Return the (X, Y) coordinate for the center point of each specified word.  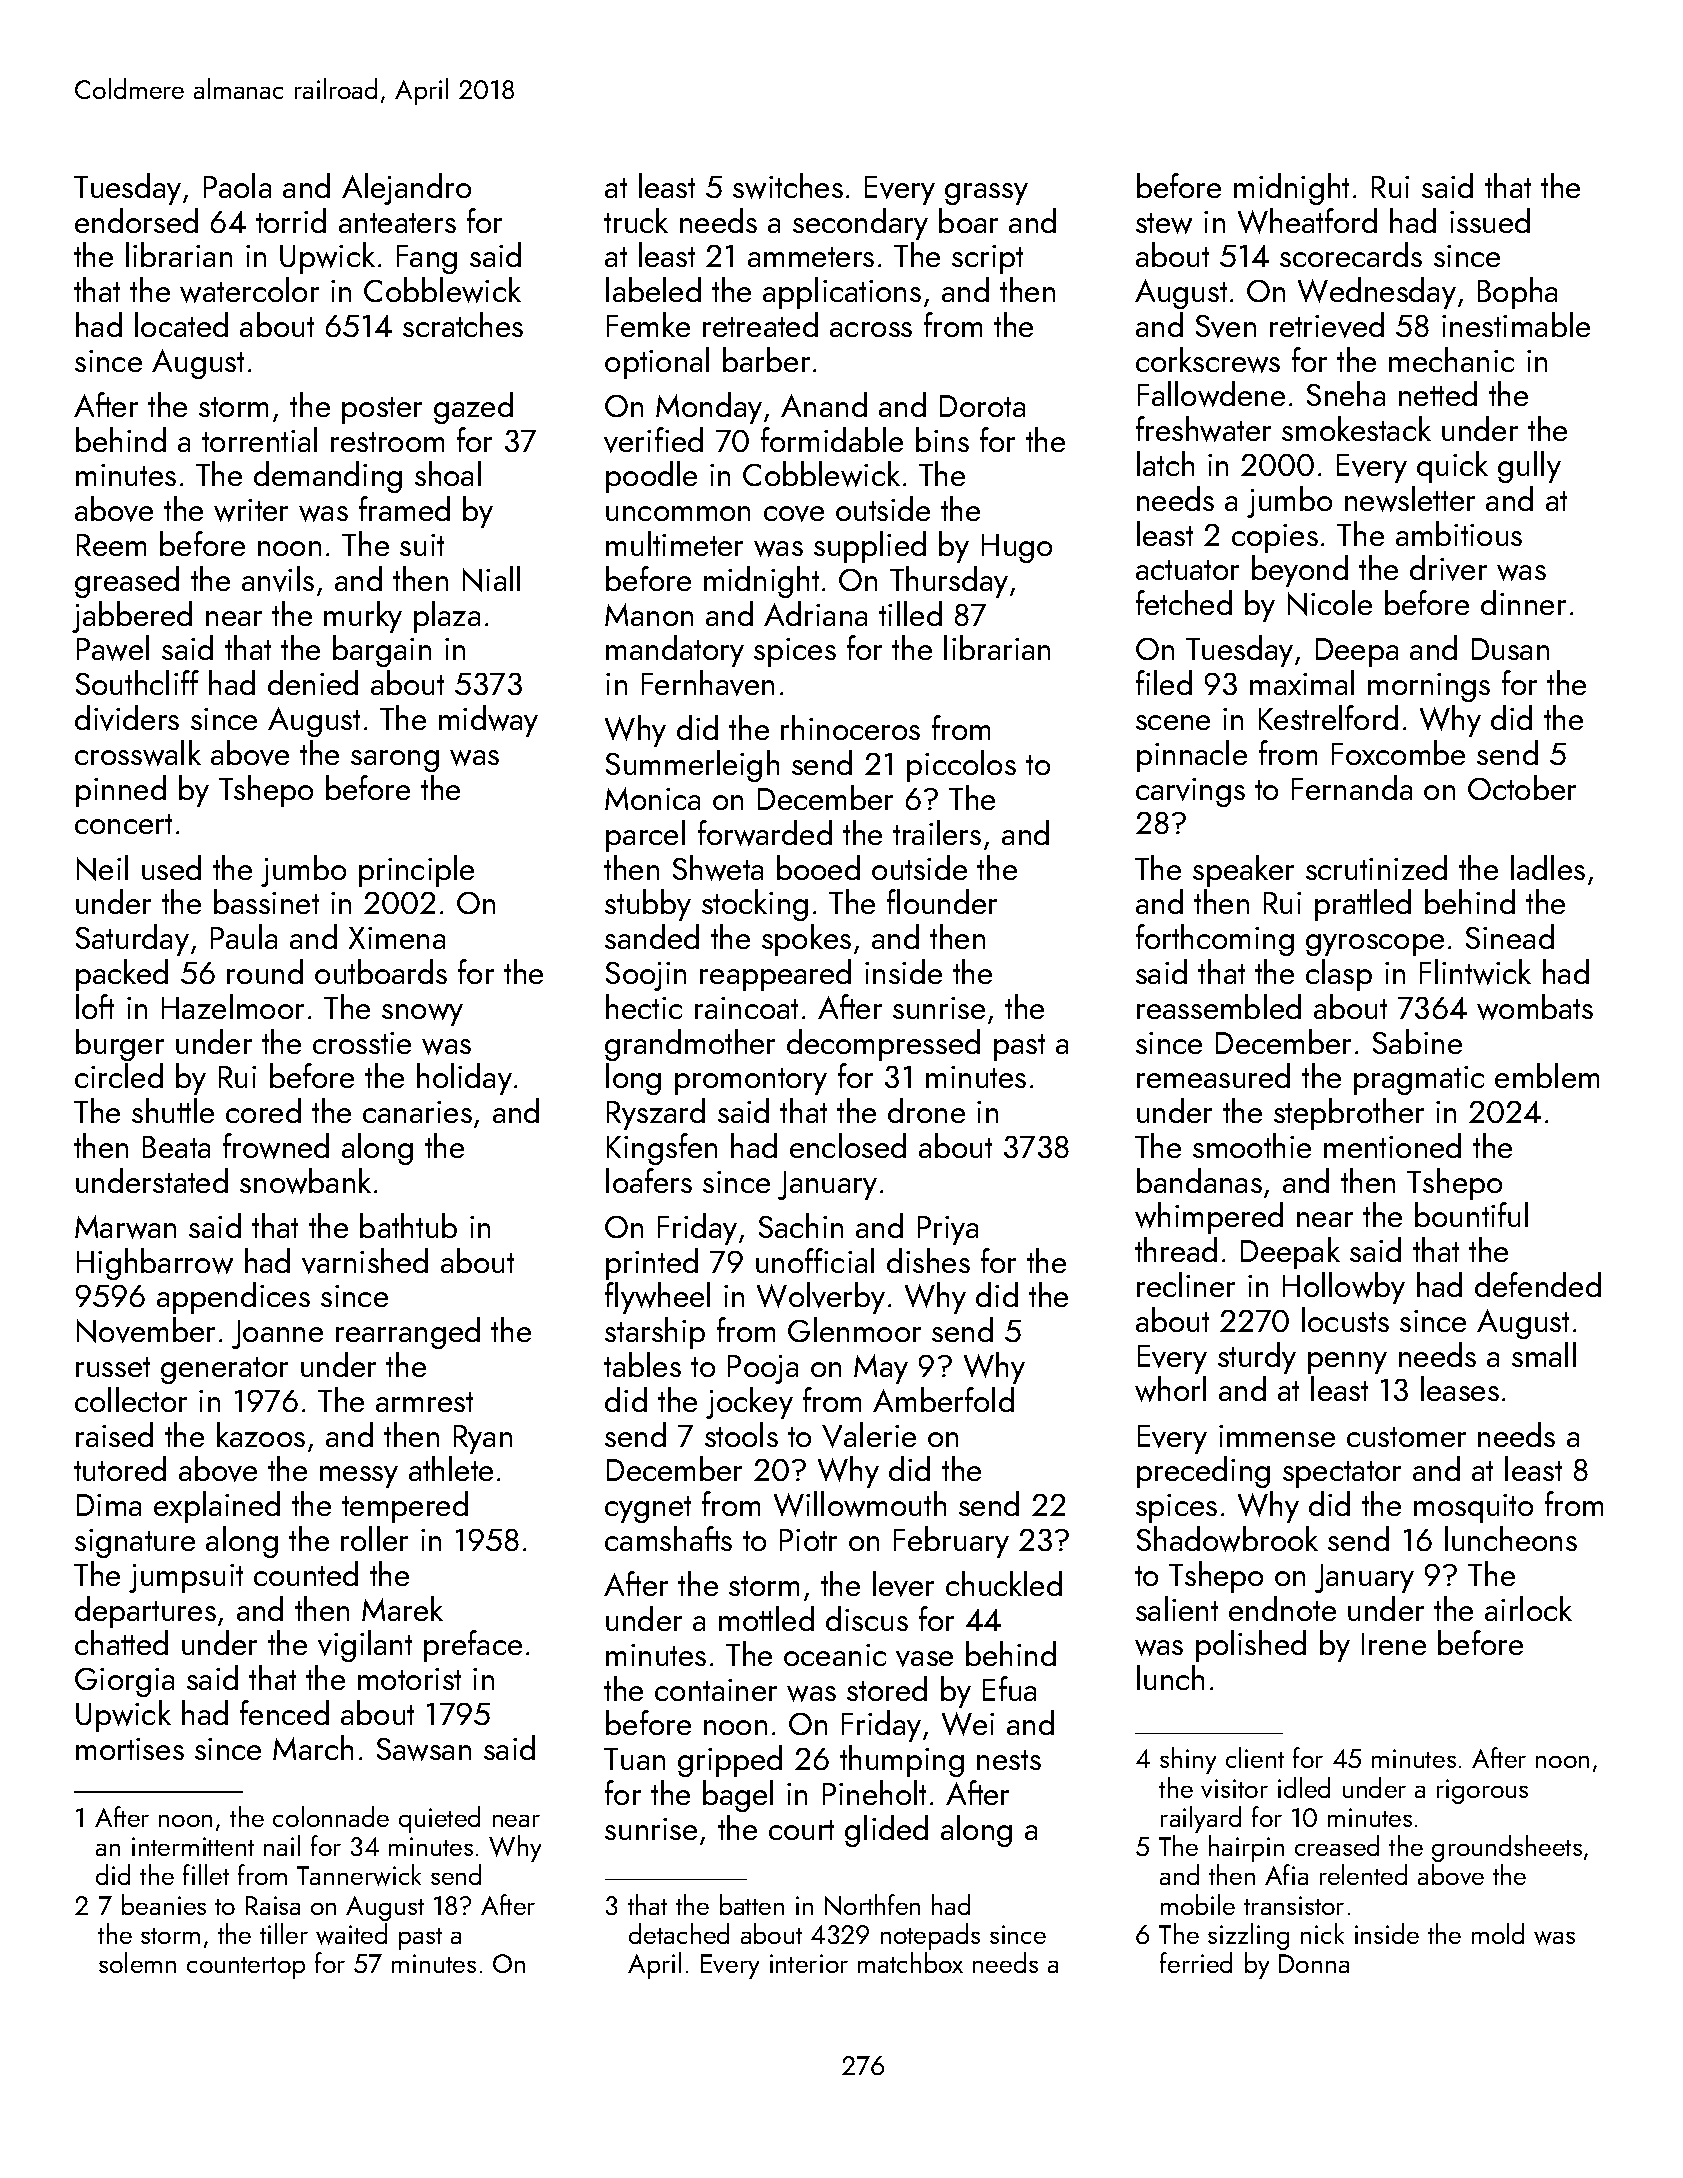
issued (1490, 220)
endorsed (136, 220)
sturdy (1257, 1358)
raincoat (746, 1008)
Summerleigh (692, 766)
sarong (395, 761)
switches (788, 186)
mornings (1429, 687)
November (146, 1330)
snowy (422, 1015)
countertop (246, 1968)
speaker (1243, 871)
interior (809, 1963)
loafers (649, 1180)
